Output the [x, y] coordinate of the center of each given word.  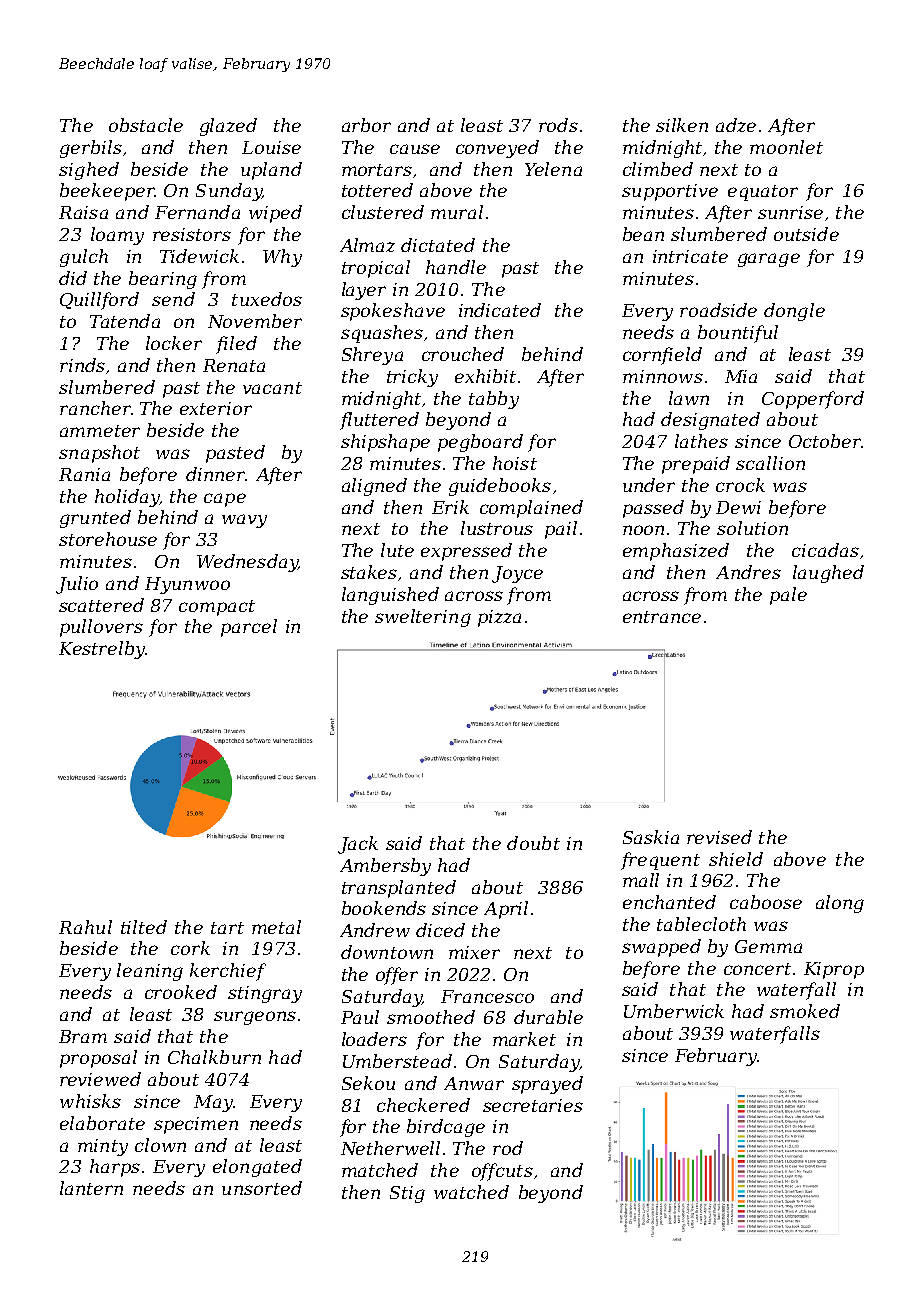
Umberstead [397, 1061]
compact [217, 608]
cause [415, 149]
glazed [228, 127]
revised [719, 837]
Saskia [651, 837]
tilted [144, 927]
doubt [533, 843]
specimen [196, 1125]
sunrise [790, 212]
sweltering [423, 618]
